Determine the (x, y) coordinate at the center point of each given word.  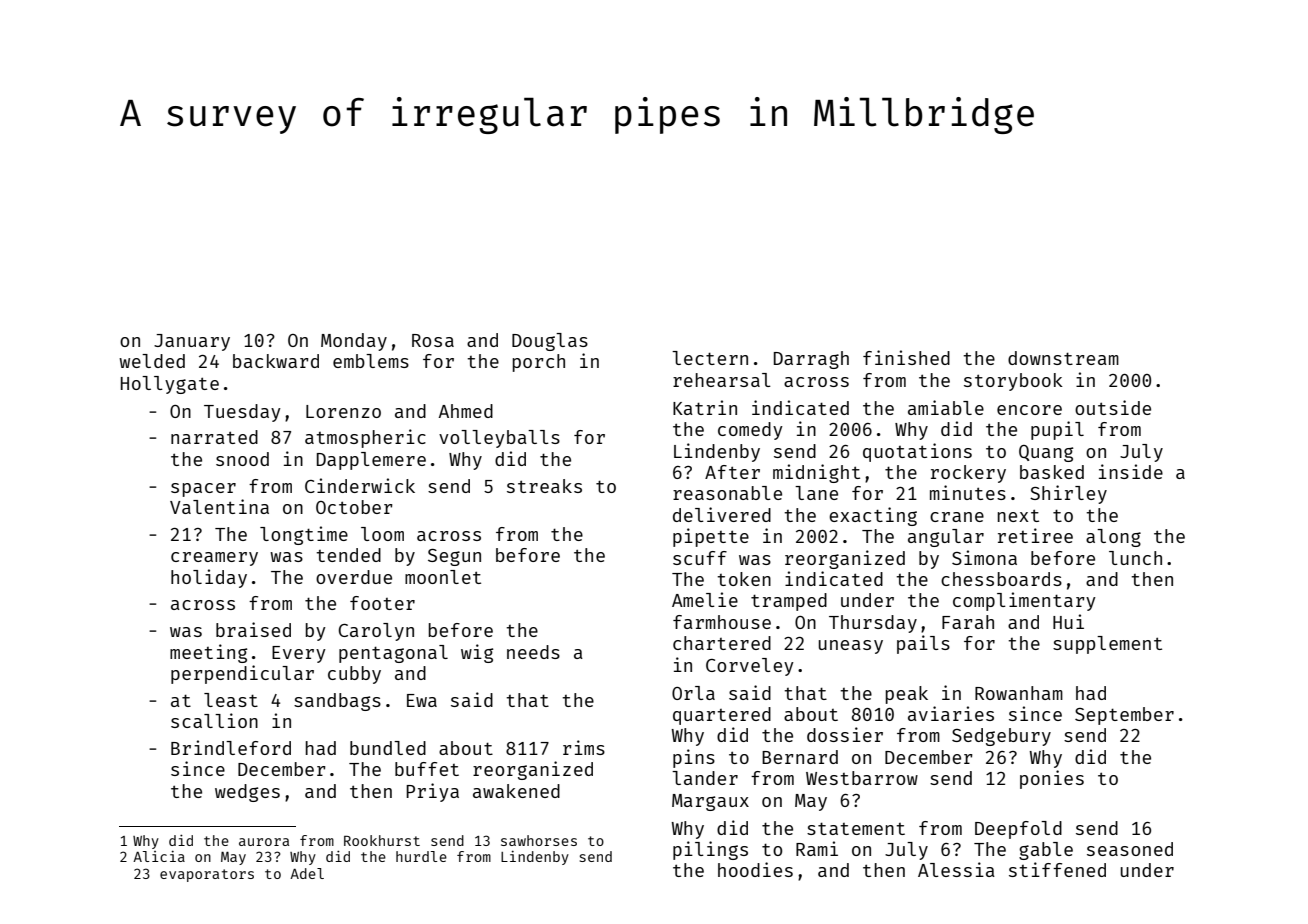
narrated (214, 437)
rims (584, 747)
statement (856, 828)
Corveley (750, 667)
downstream (1063, 358)
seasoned (1130, 849)
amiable (946, 407)
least (231, 700)
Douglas (550, 342)
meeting (209, 653)
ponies (1052, 779)
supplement (1107, 645)
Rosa (433, 340)
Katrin (705, 407)
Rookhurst (382, 840)
